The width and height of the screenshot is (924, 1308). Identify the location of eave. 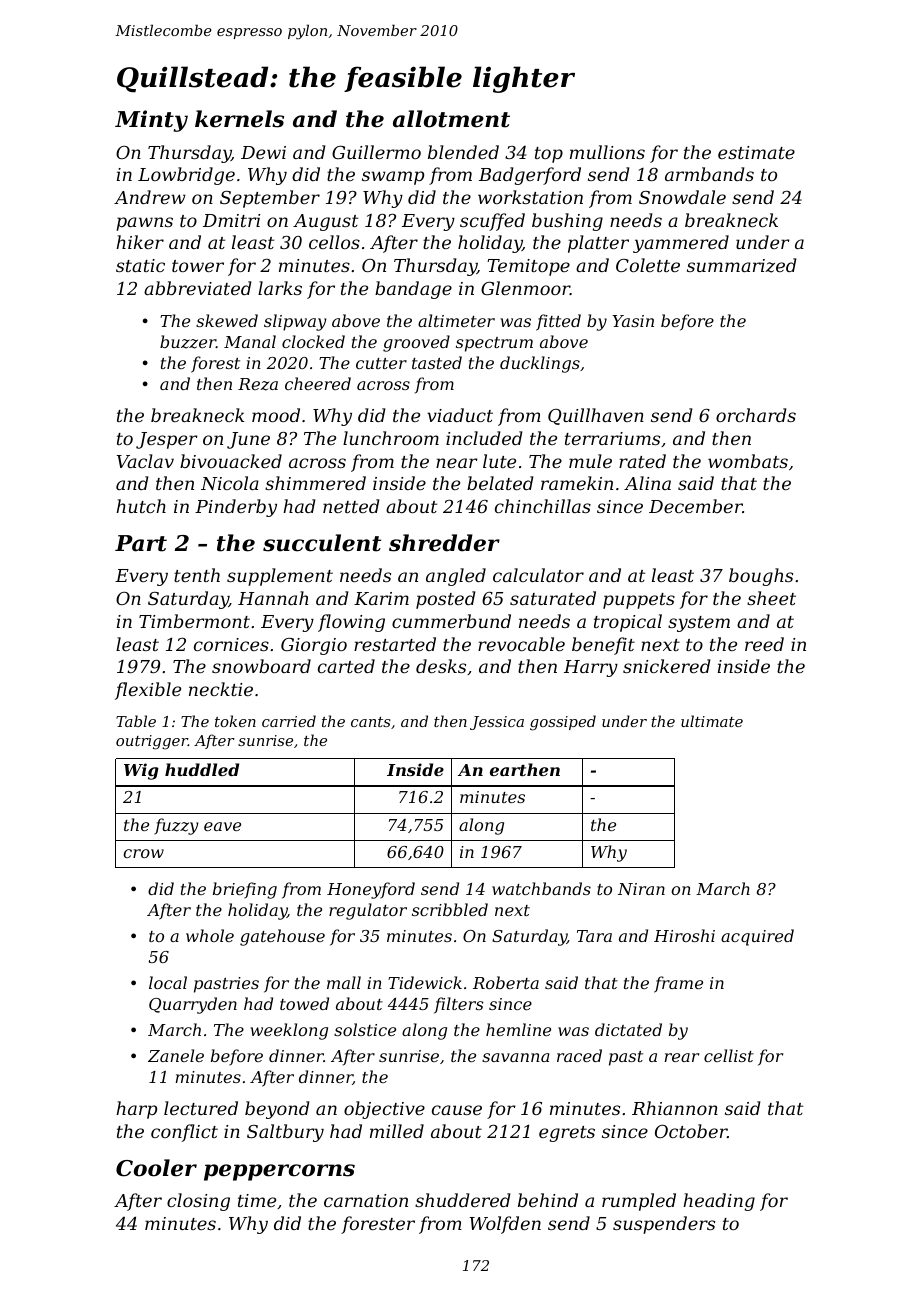
(222, 826).
